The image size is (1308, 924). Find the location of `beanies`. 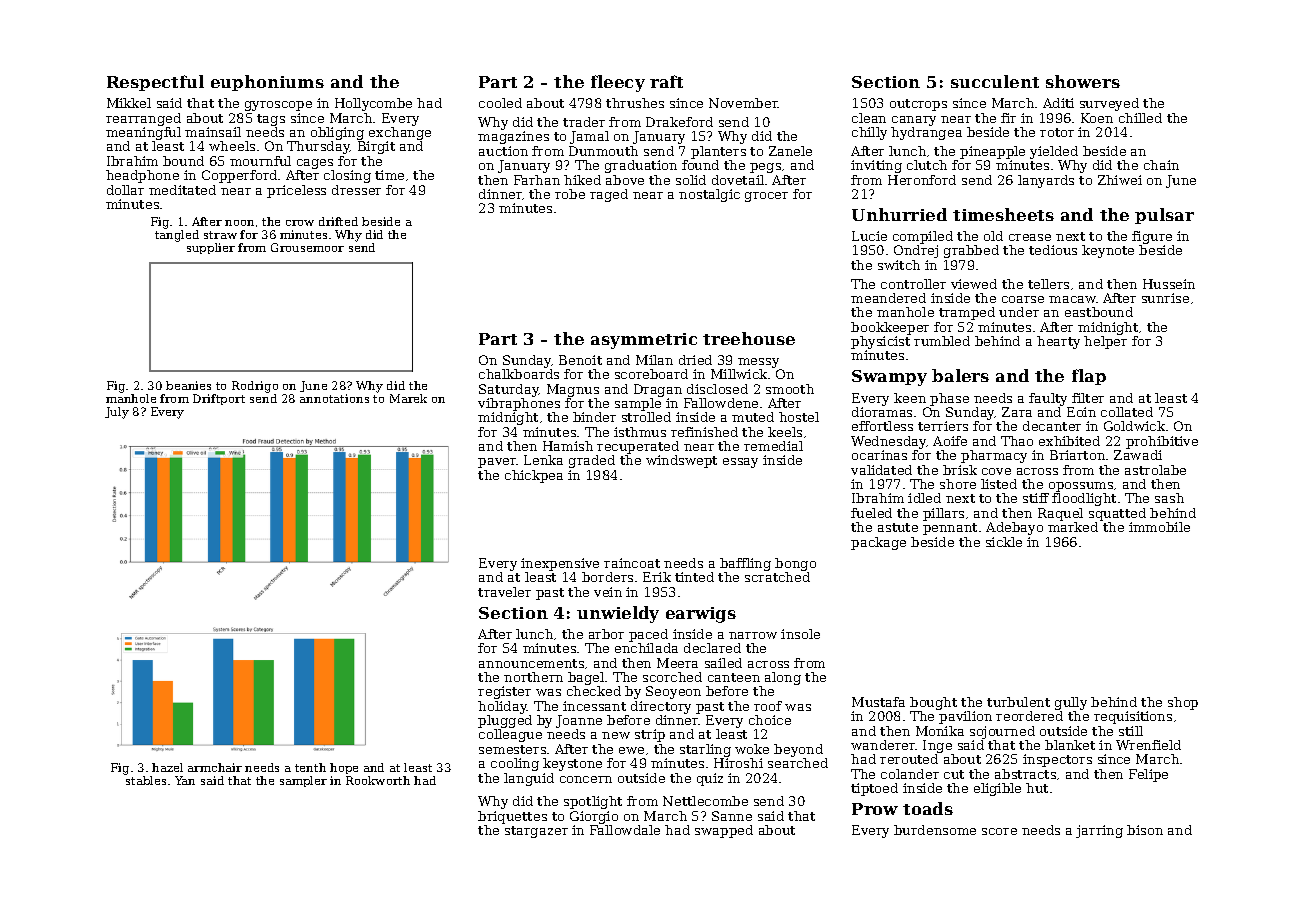

beanies is located at coordinates (188, 385).
